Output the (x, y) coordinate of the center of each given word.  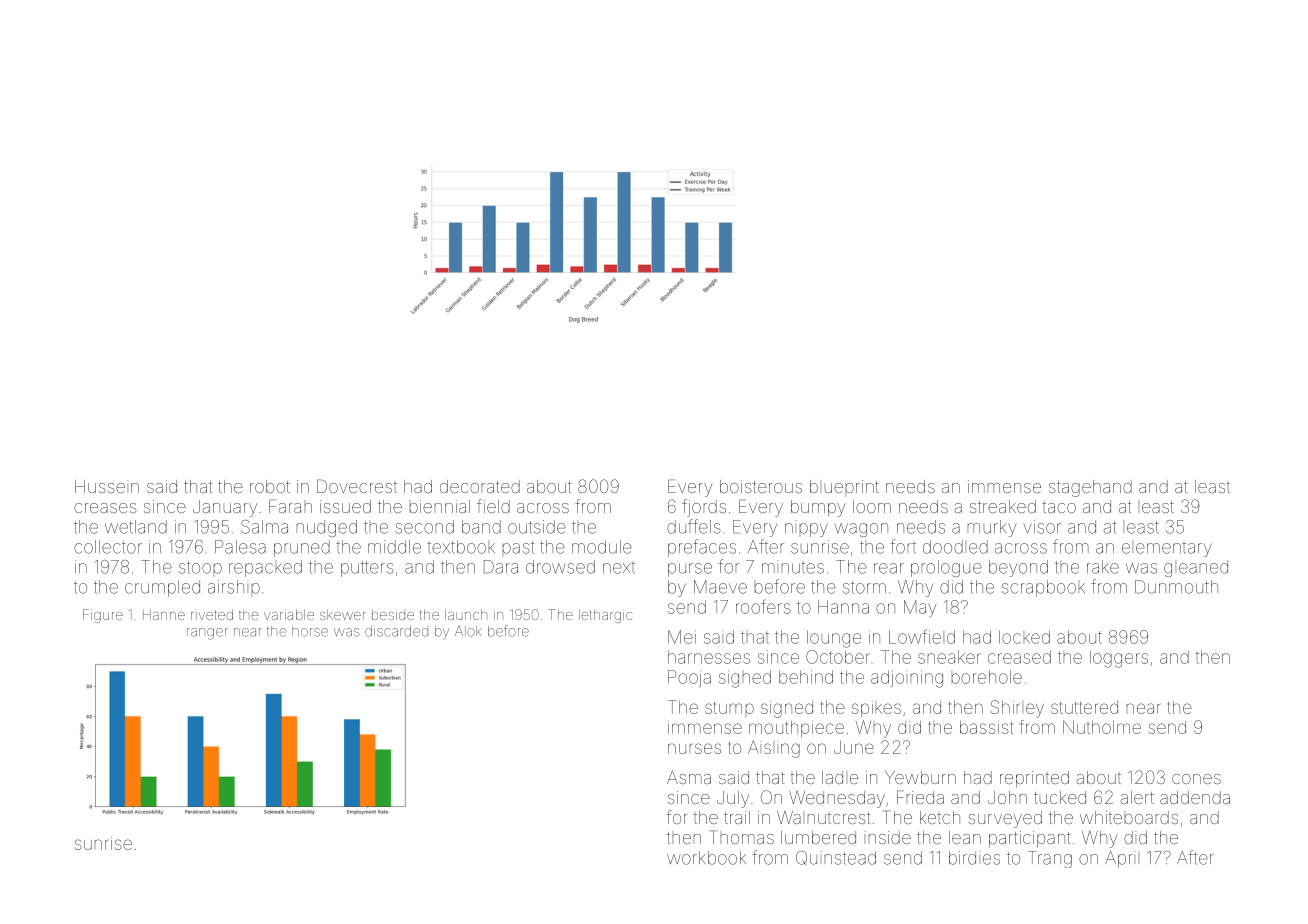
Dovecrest (357, 486)
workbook (706, 858)
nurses (694, 748)
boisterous (761, 486)
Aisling (774, 749)
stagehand (1090, 488)
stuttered (1084, 707)
